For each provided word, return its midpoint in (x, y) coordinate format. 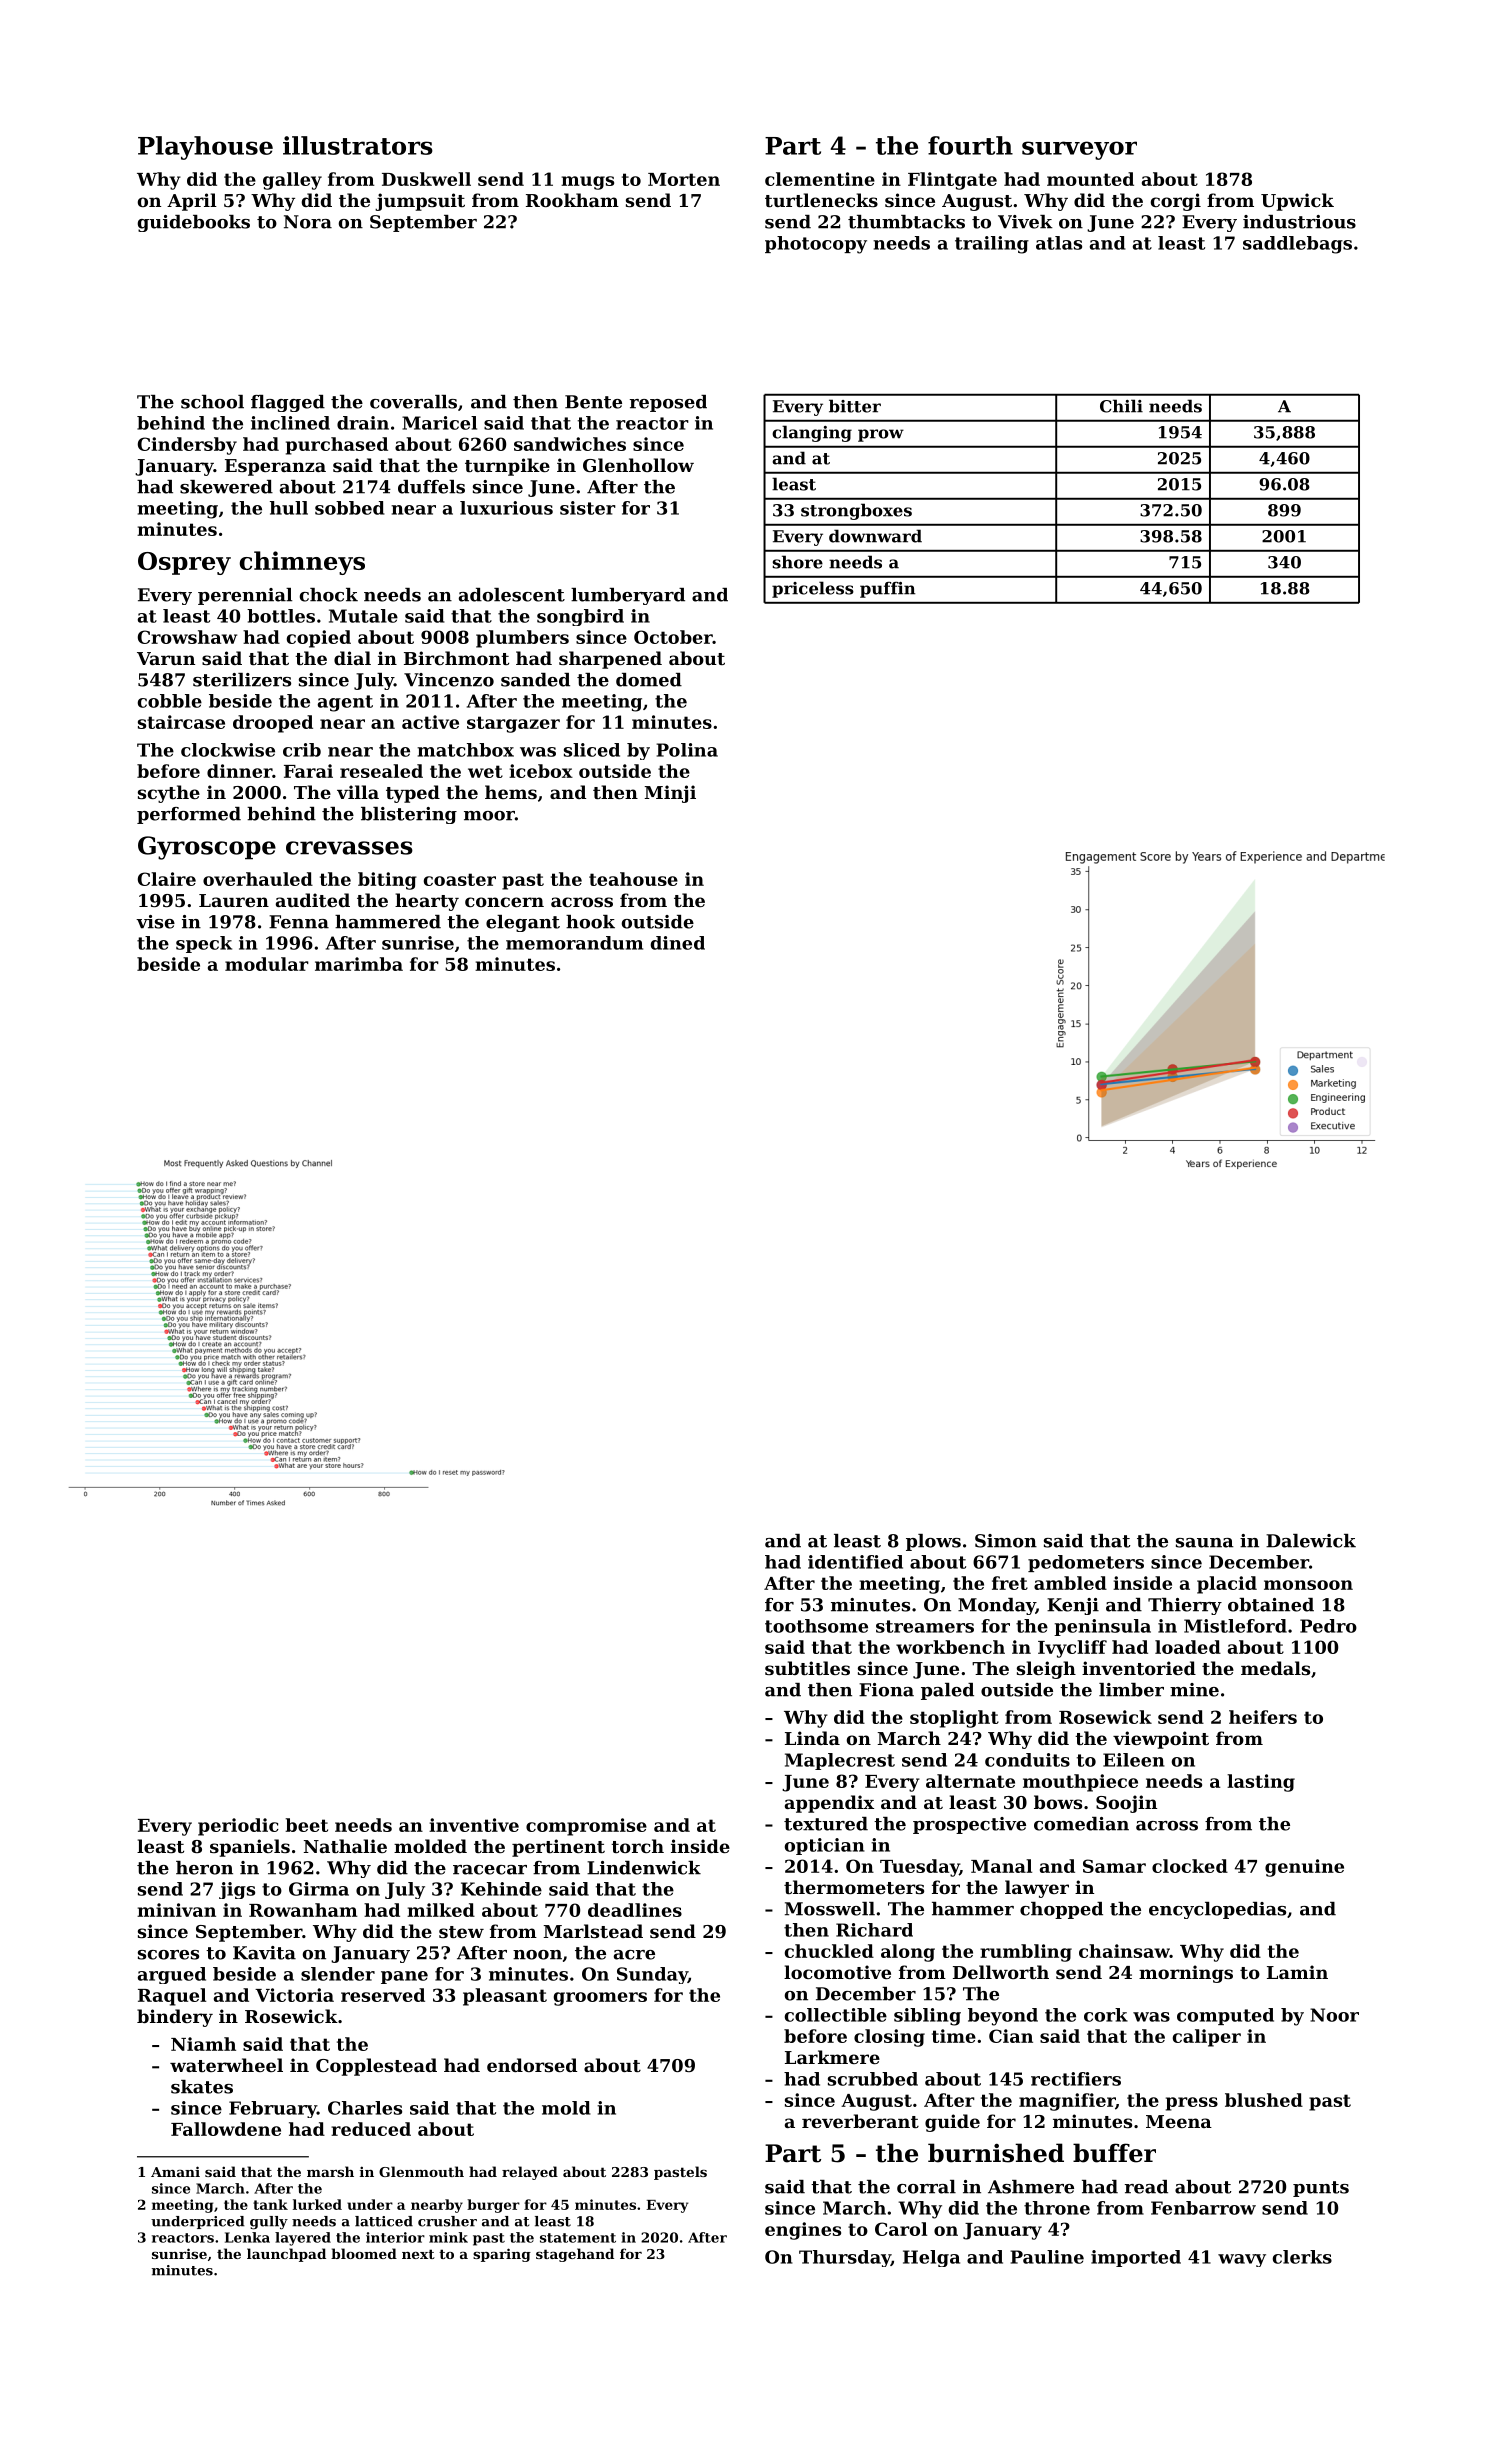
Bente (593, 402)
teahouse (633, 879)
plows (933, 1542)
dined (678, 943)
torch (637, 1846)
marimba (359, 964)
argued (172, 1975)
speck (204, 944)
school (212, 402)
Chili (1121, 406)
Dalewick (1311, 1541)
